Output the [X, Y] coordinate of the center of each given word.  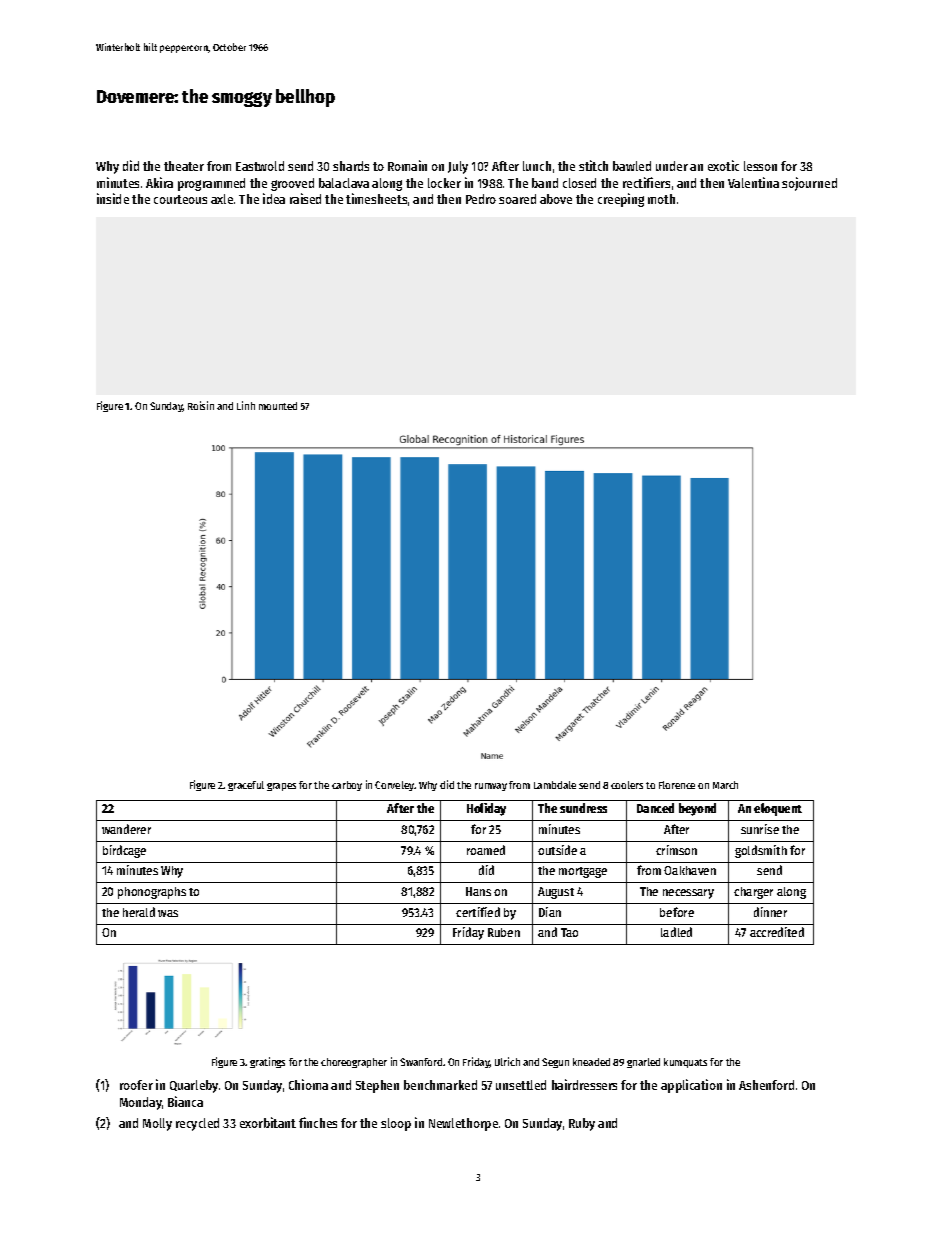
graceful [246, 786]
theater [184, 166]
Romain [407, 165]
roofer [136, 1085]
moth [661, 199]
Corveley [395, 786]
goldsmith [761, 851]
